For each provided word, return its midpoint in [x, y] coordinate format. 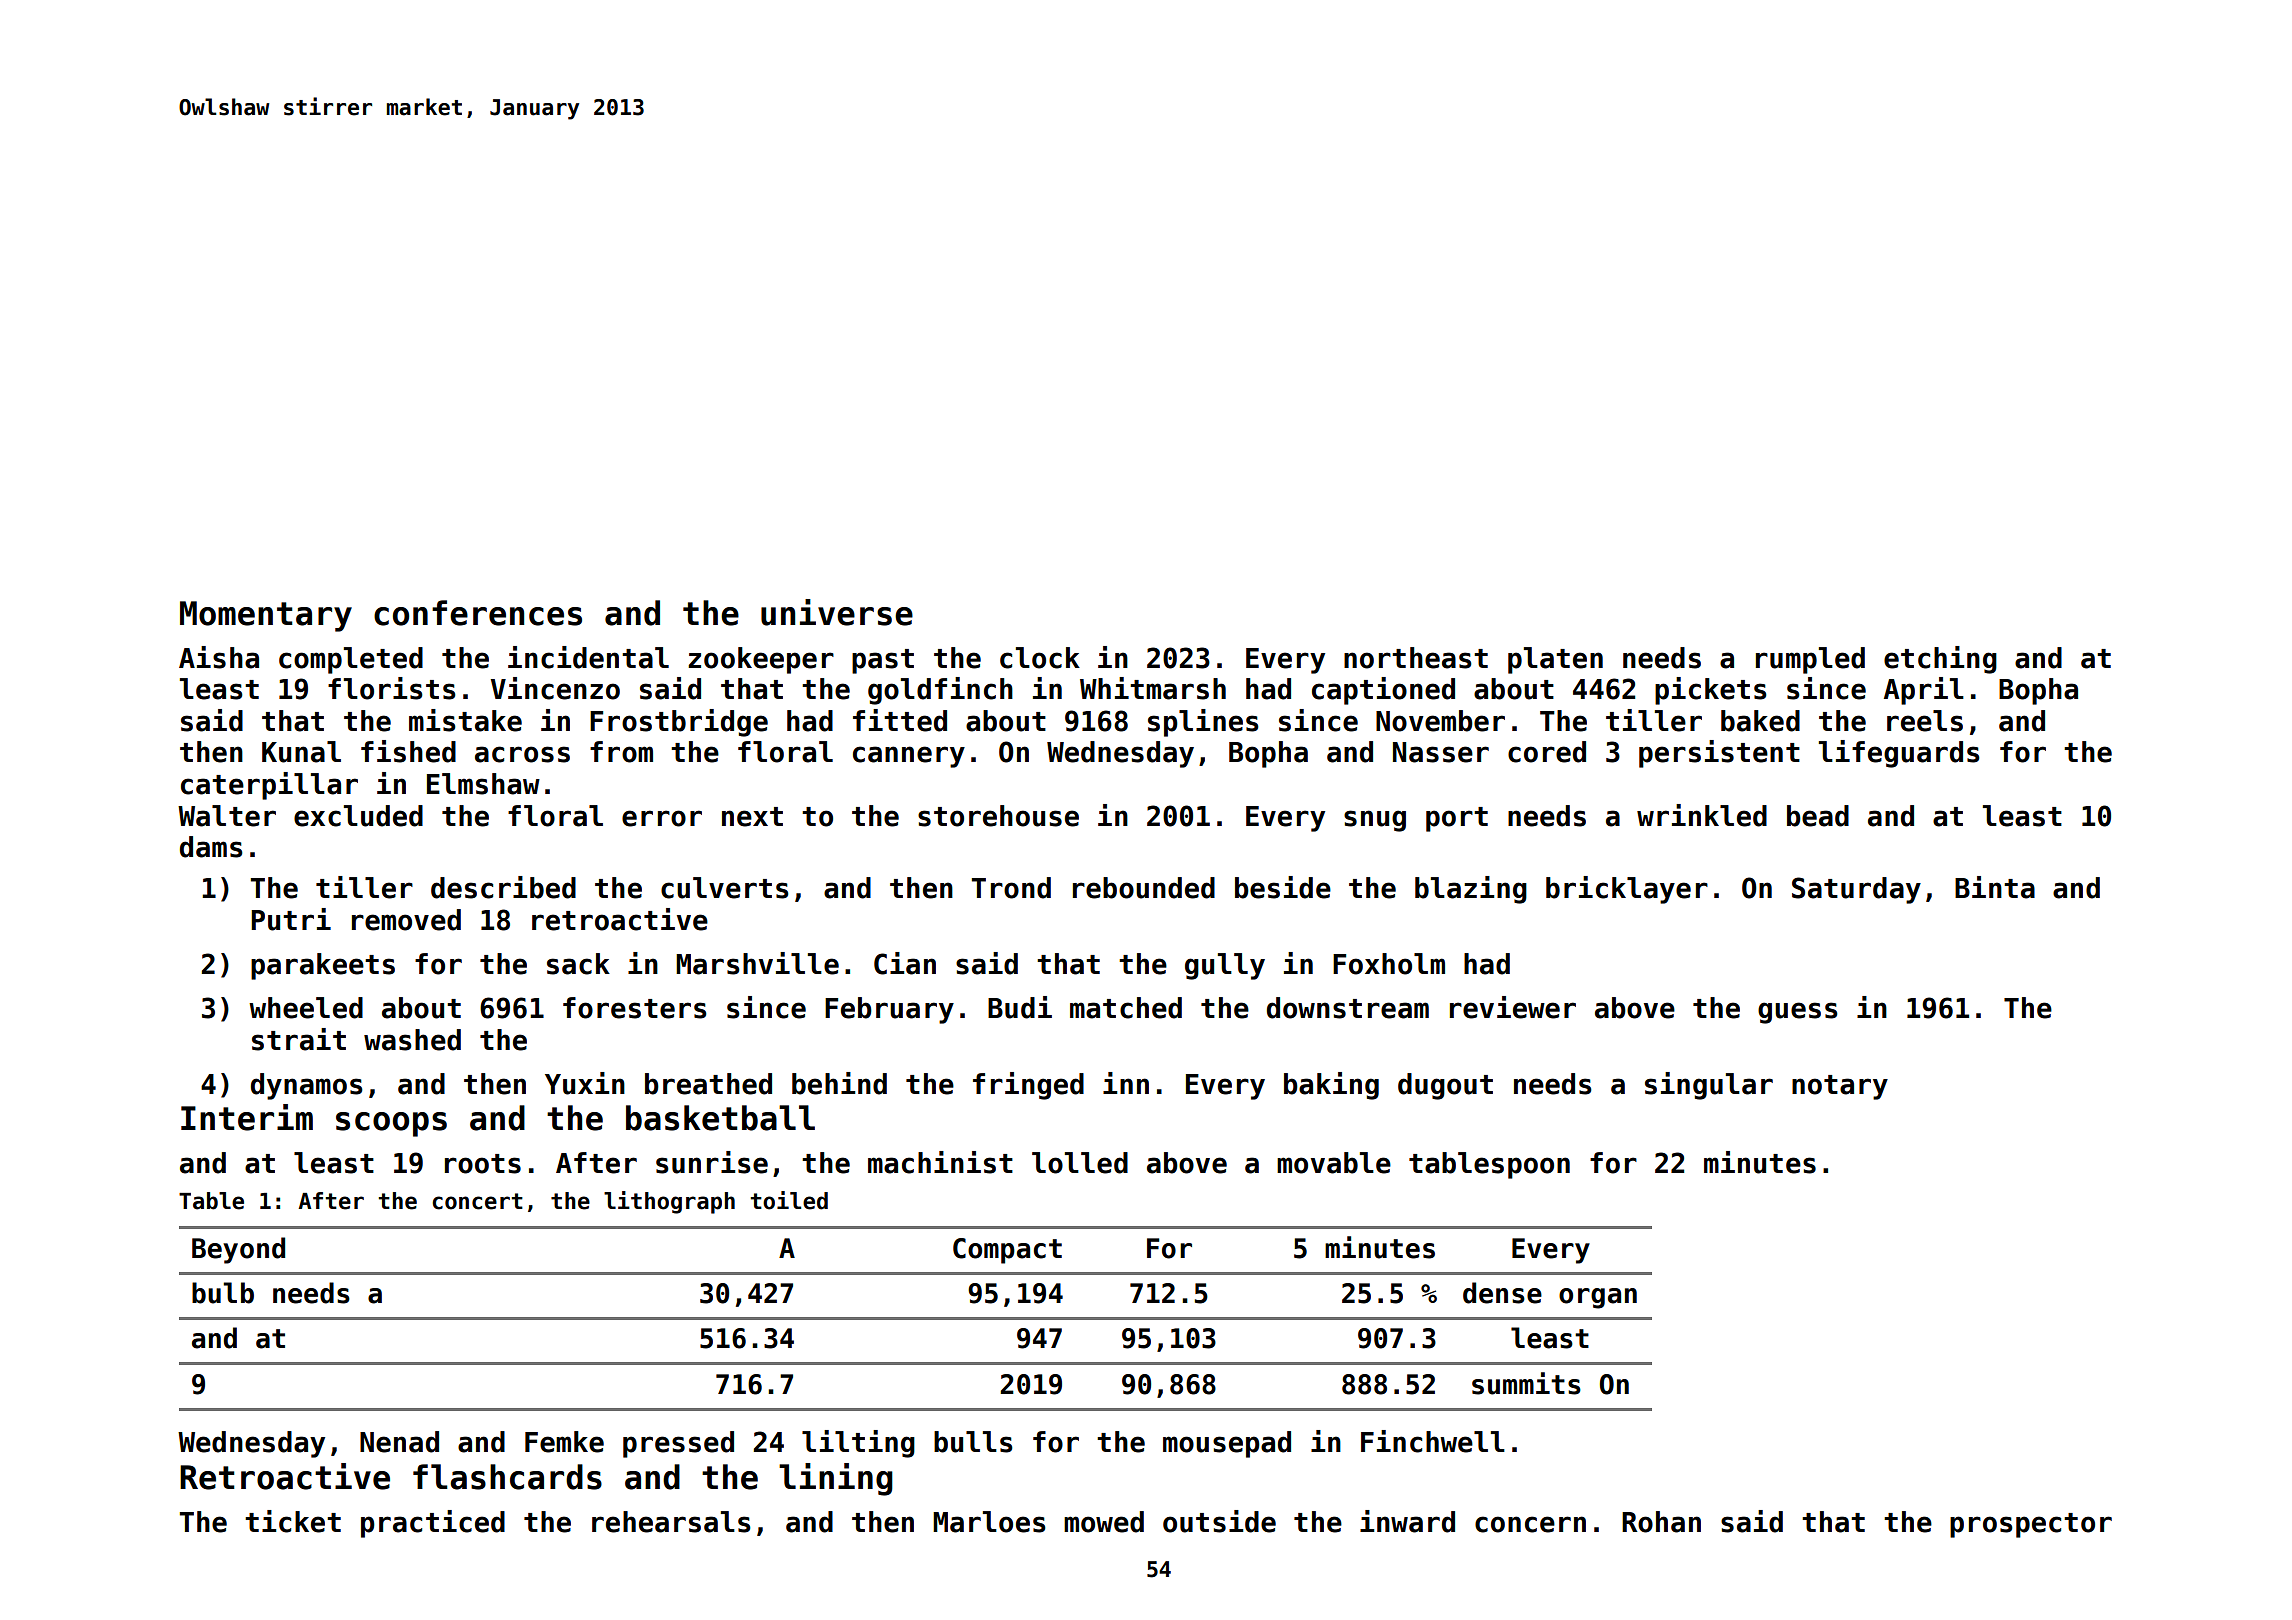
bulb [223, 1293]
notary [1840, 1087]
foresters [635, 1008]
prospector [2031, 1525]
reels [1925, 721]
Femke [564, 1442]
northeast [1416, 658]
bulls [973, 1442]
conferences [478, 613]
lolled [1080, 1163]
